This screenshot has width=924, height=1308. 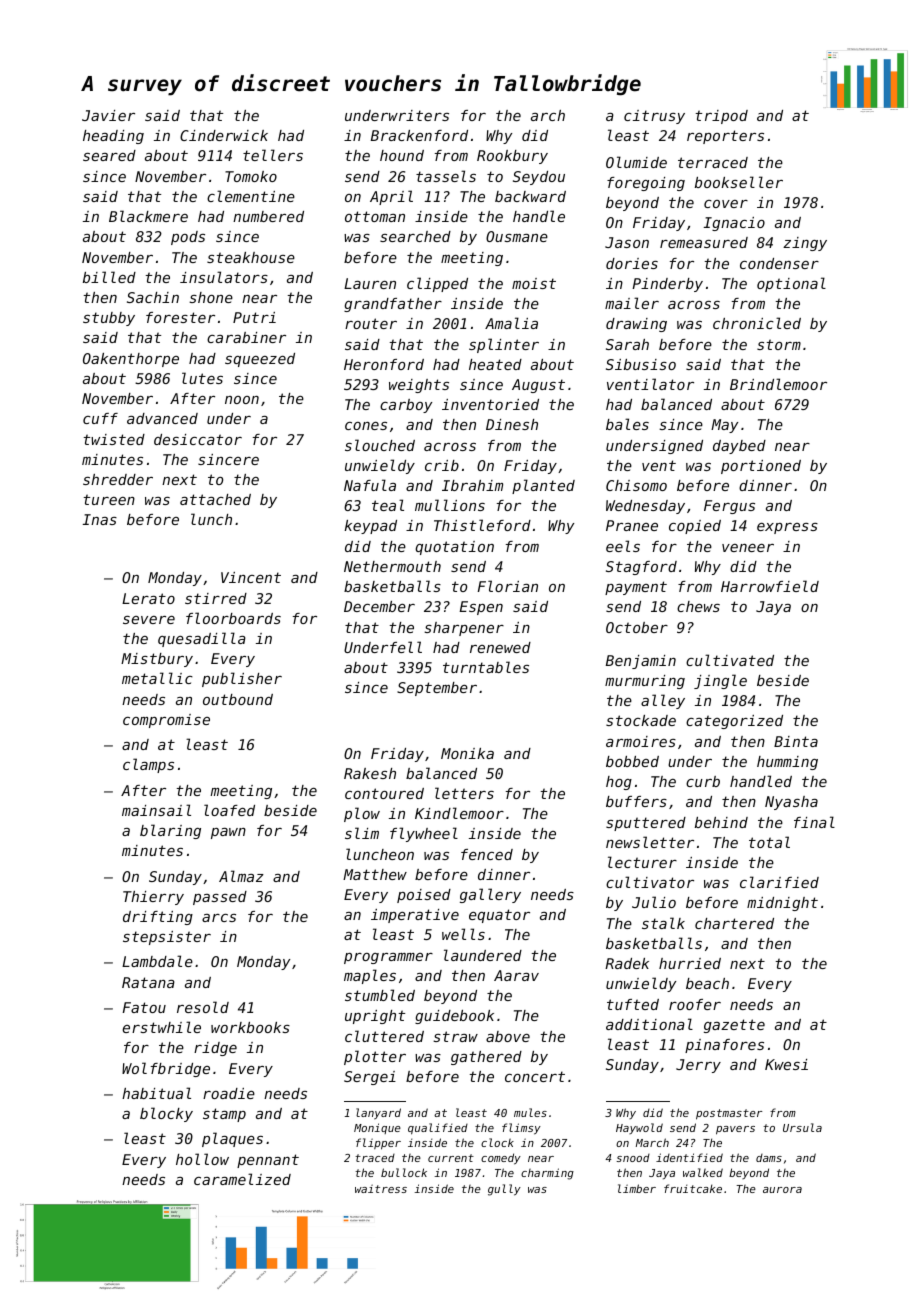 I want to click on planted, so click(x=543, y=486).
